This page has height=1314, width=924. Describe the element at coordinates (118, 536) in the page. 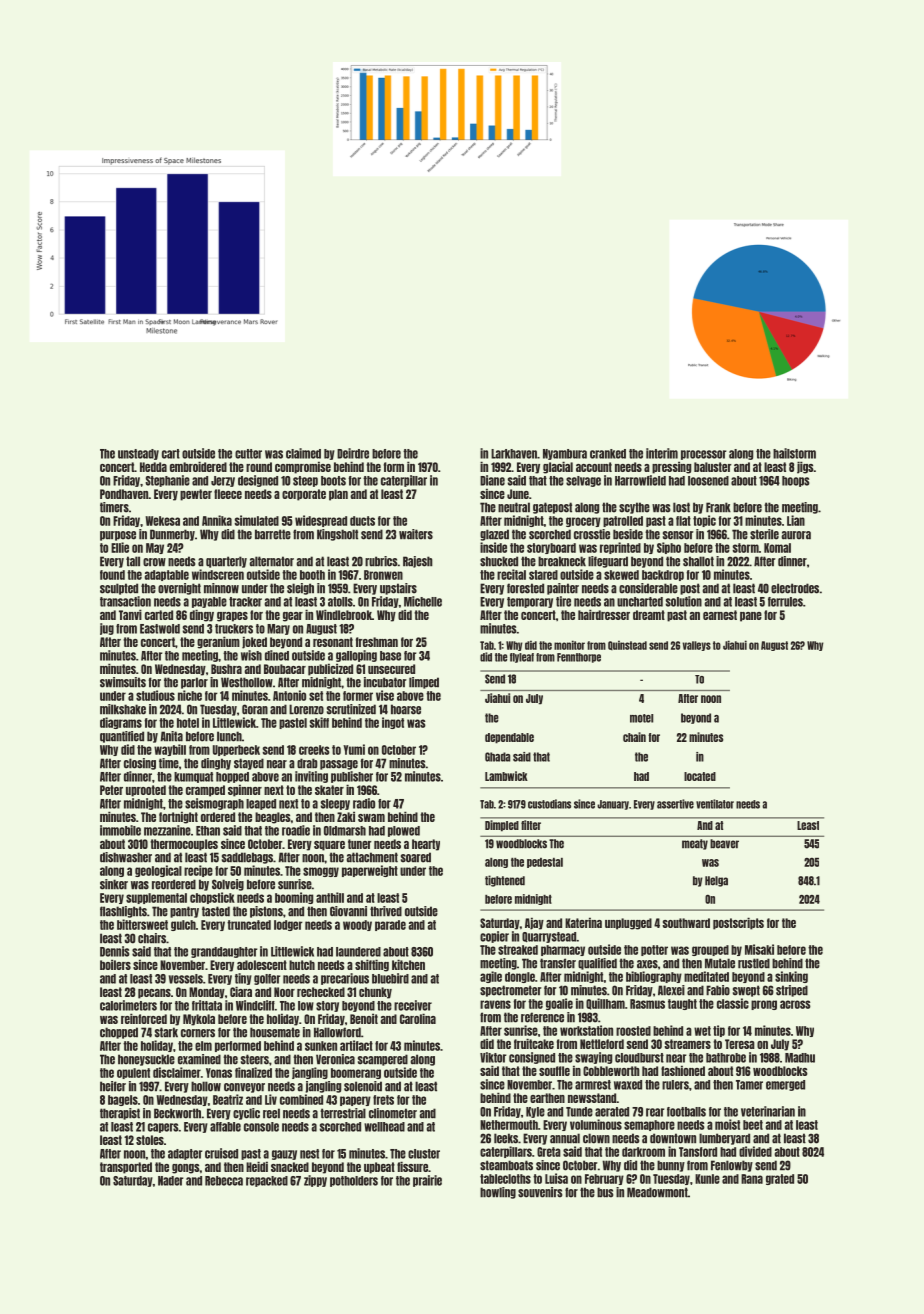

I see `purpose` at that location.
